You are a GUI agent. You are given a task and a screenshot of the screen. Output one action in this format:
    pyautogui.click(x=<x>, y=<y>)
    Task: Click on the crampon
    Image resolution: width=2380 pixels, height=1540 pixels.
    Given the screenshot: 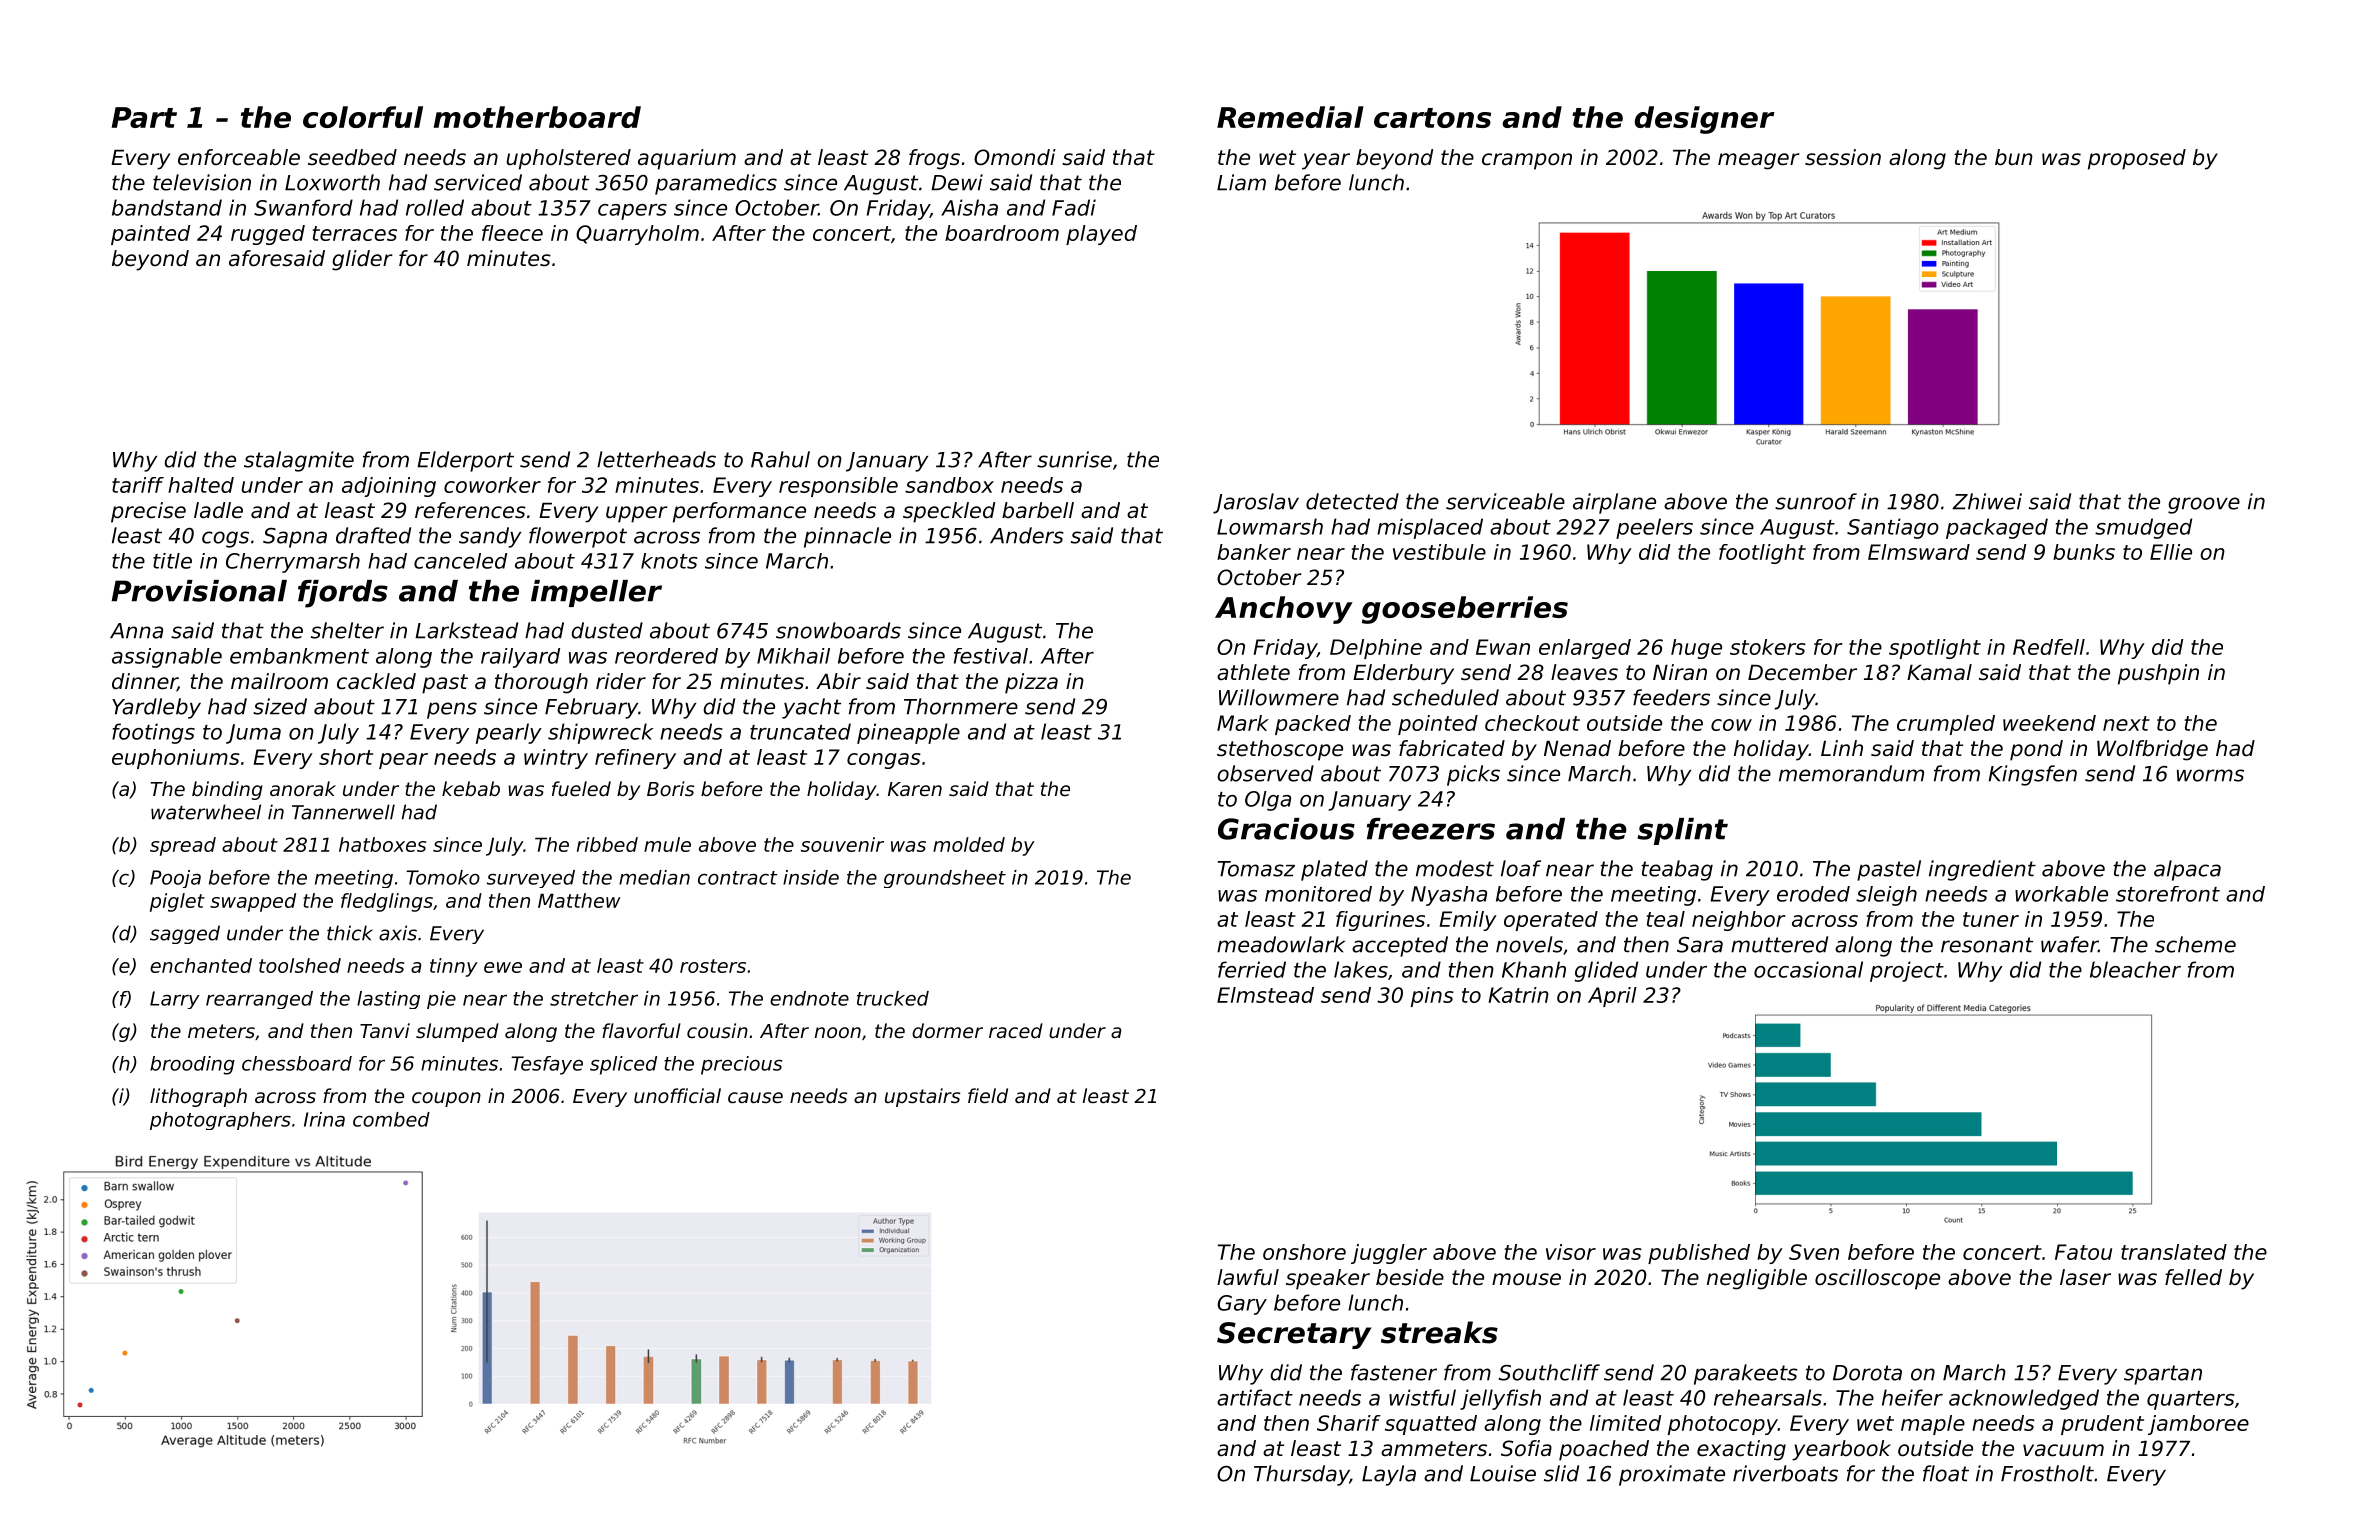 What is the action you would take?
    pyautogui.click(x=1527, y=161)
